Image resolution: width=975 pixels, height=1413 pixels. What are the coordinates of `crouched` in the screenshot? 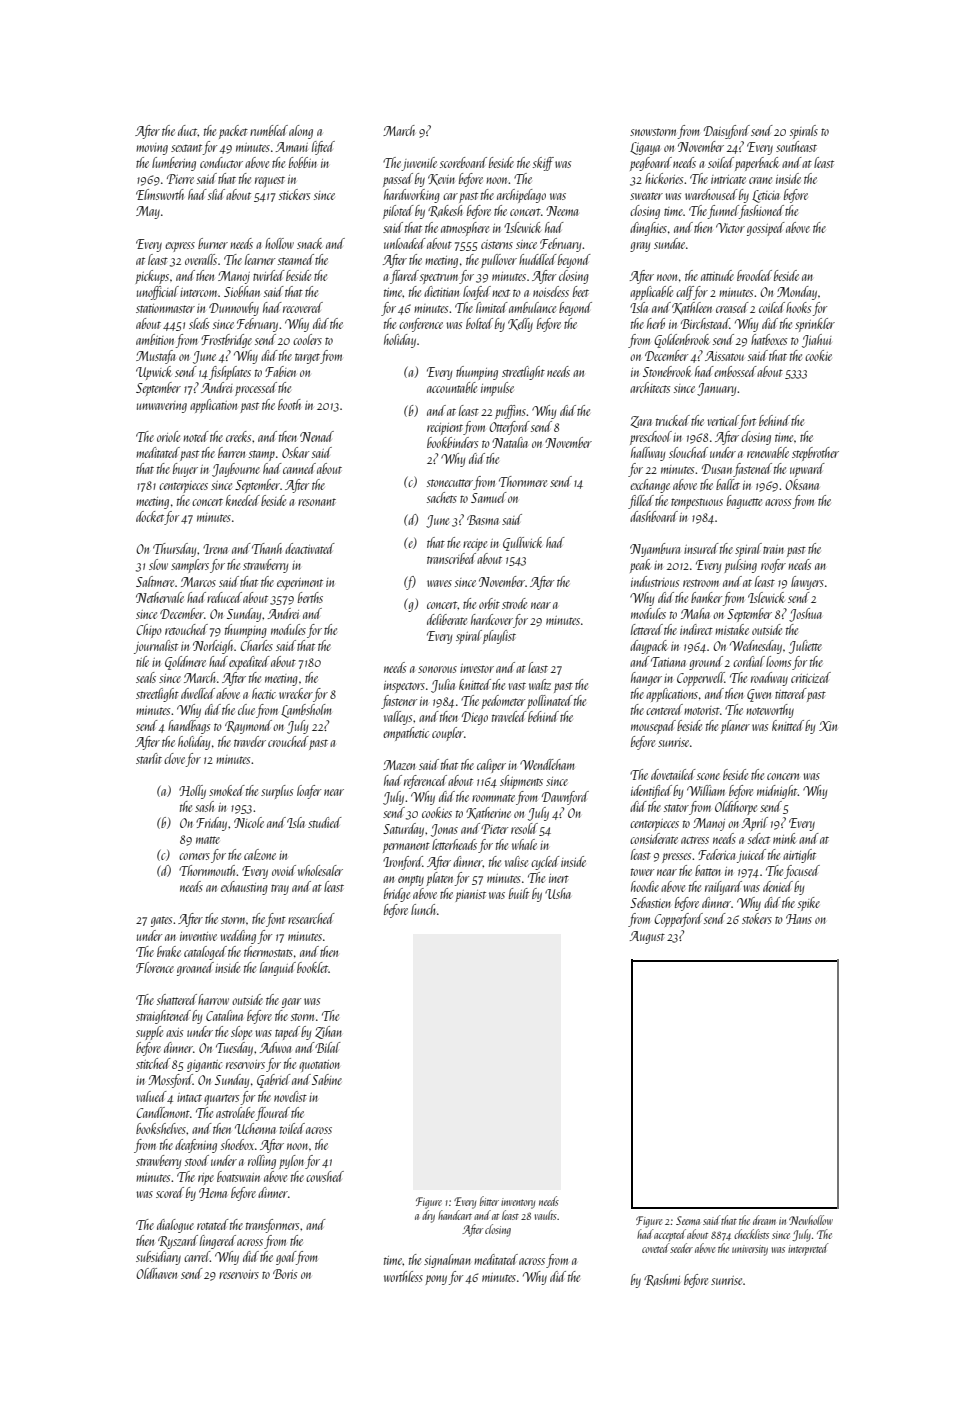 It's located at (288, 741).
